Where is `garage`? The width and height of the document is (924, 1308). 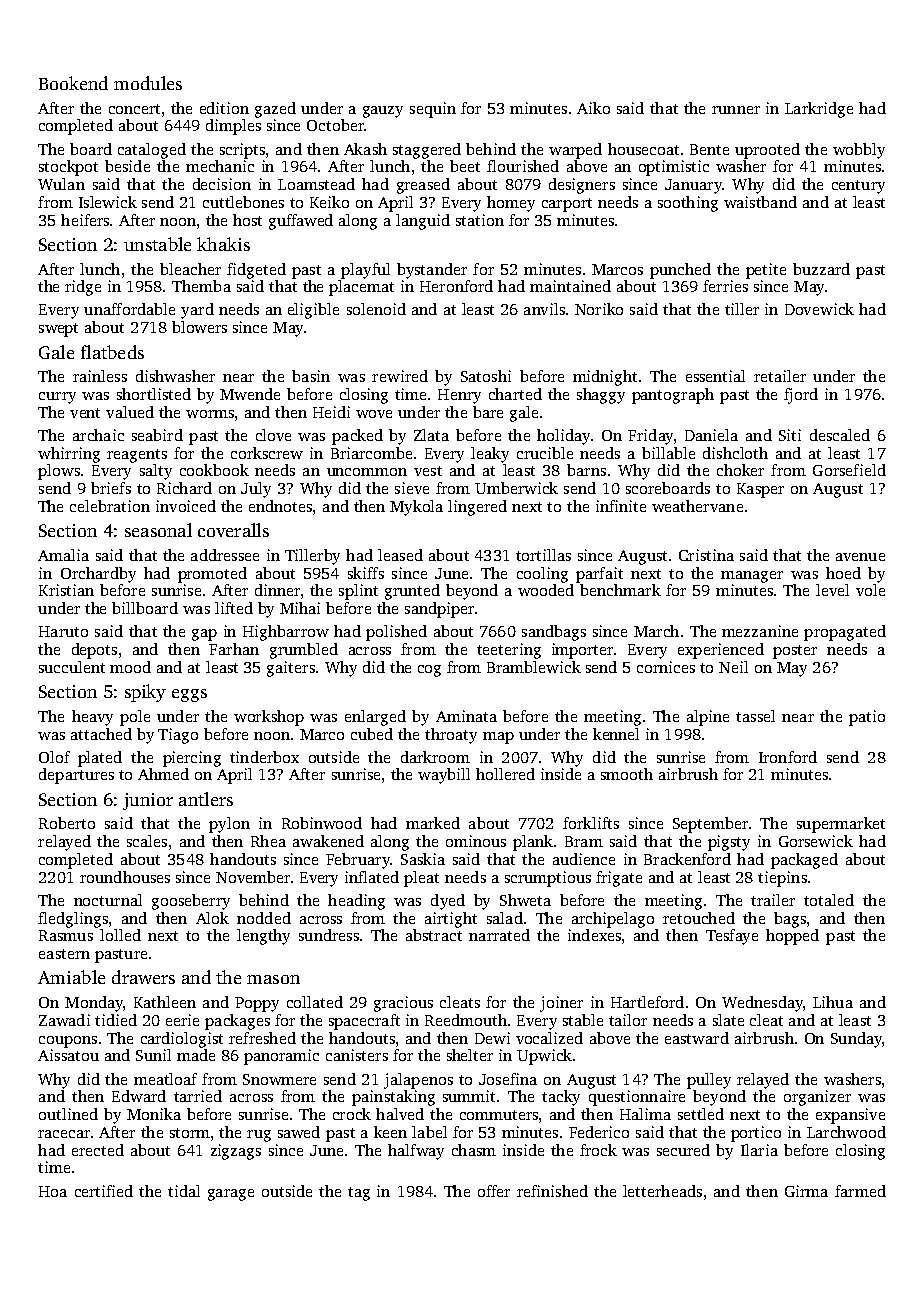
garage is located at coordinates (231, 1195).
